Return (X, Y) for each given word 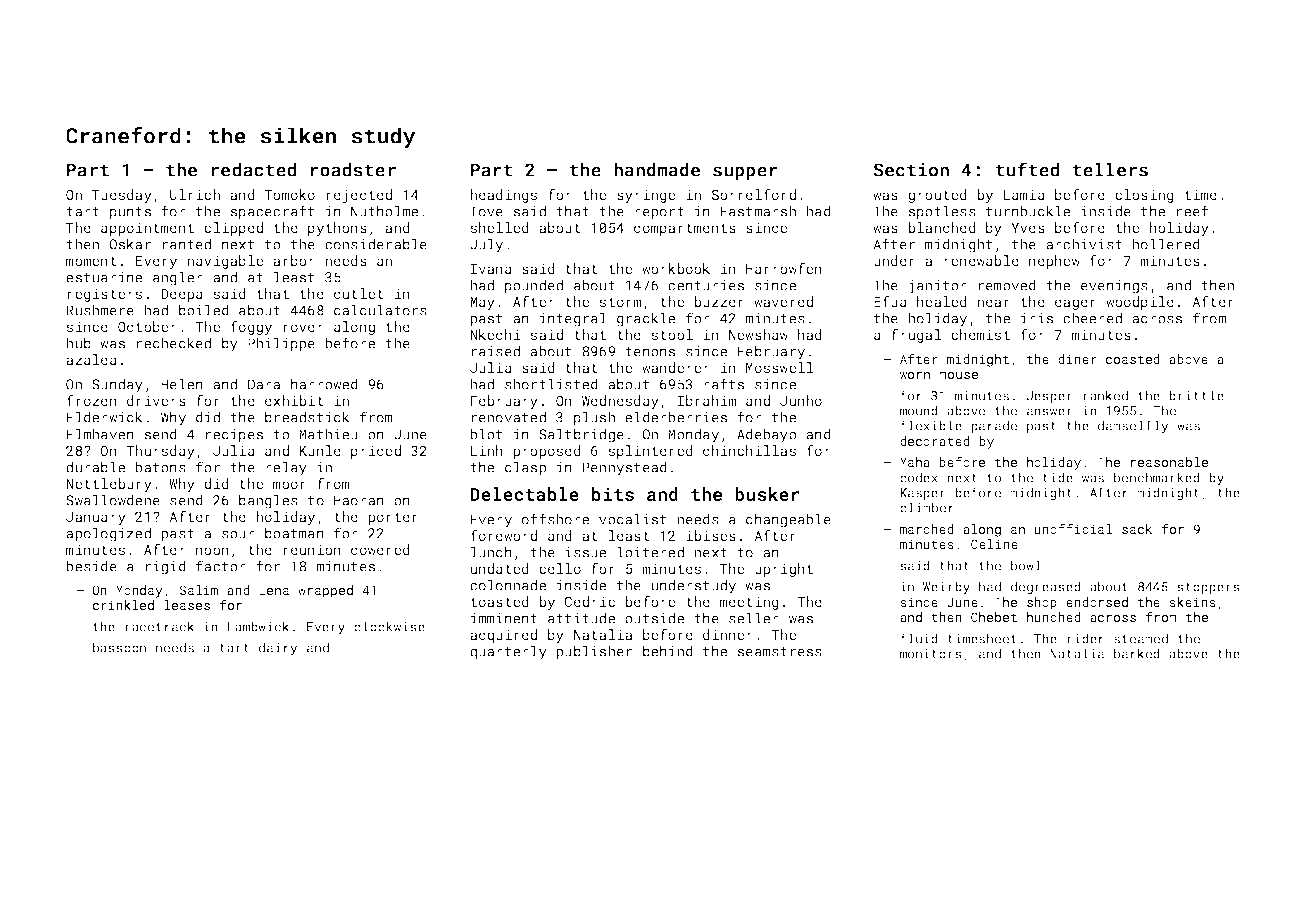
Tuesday (122, 196)
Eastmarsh (758, 211)
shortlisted (551, 384)
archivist (1084, 244)
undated (500, 568)
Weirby (946, 588)
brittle (1196, 395)
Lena (274, 590)
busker (767, 494)
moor (289, 485)
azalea (91, 359)
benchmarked (1157, 477)
